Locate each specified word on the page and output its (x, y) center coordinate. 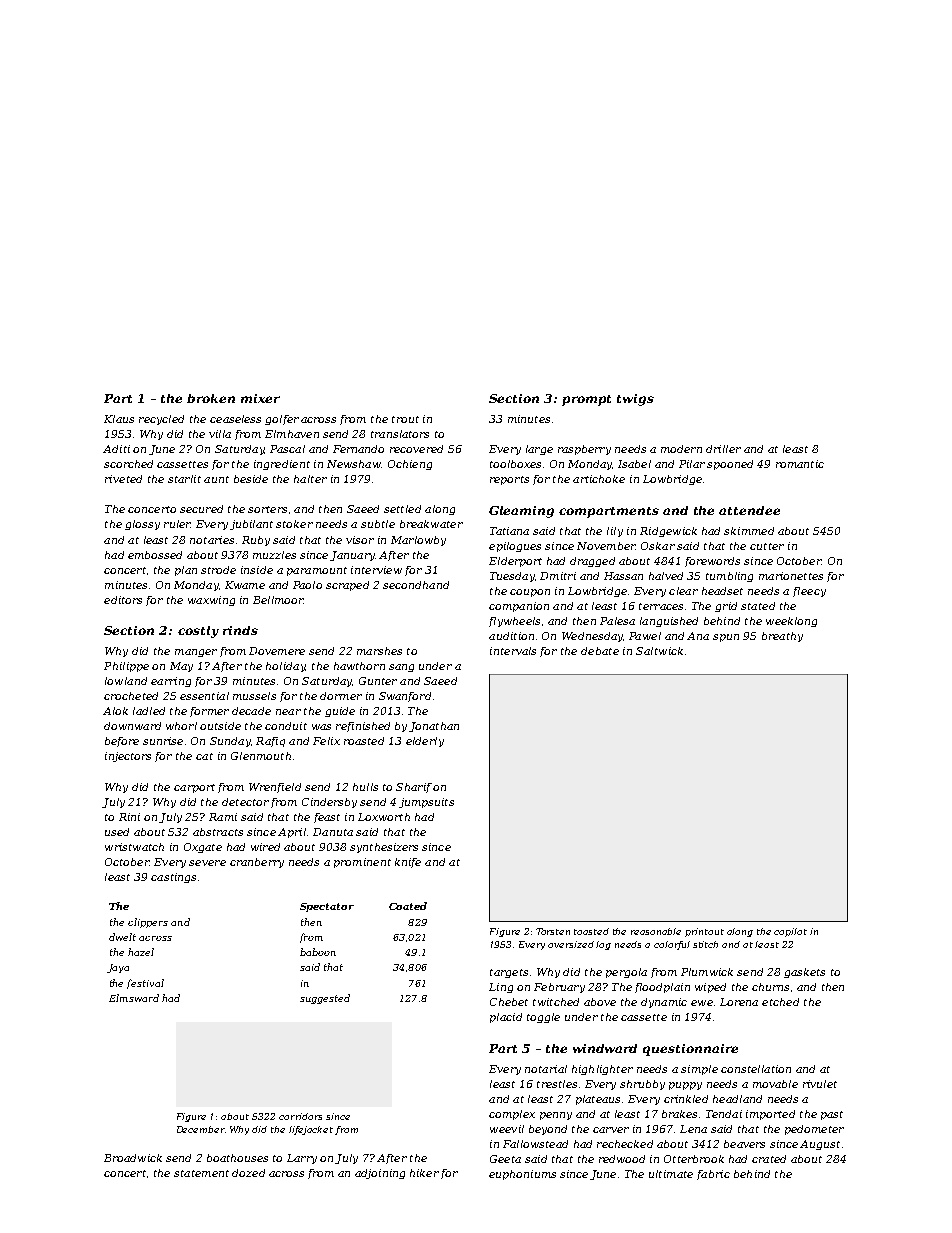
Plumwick (707, 972)
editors (123, 600)
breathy (782, 637)
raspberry (584, 450)
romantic (800, 464)
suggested (325, 999)
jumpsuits (426, 803)
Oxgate (203, 848)
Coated (408, 906)
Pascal (287, 449)
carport (194, 788)
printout (704, 932)
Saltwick (659, 651)
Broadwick (133, 1158)
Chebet (509, 1002)
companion (519, 607)
